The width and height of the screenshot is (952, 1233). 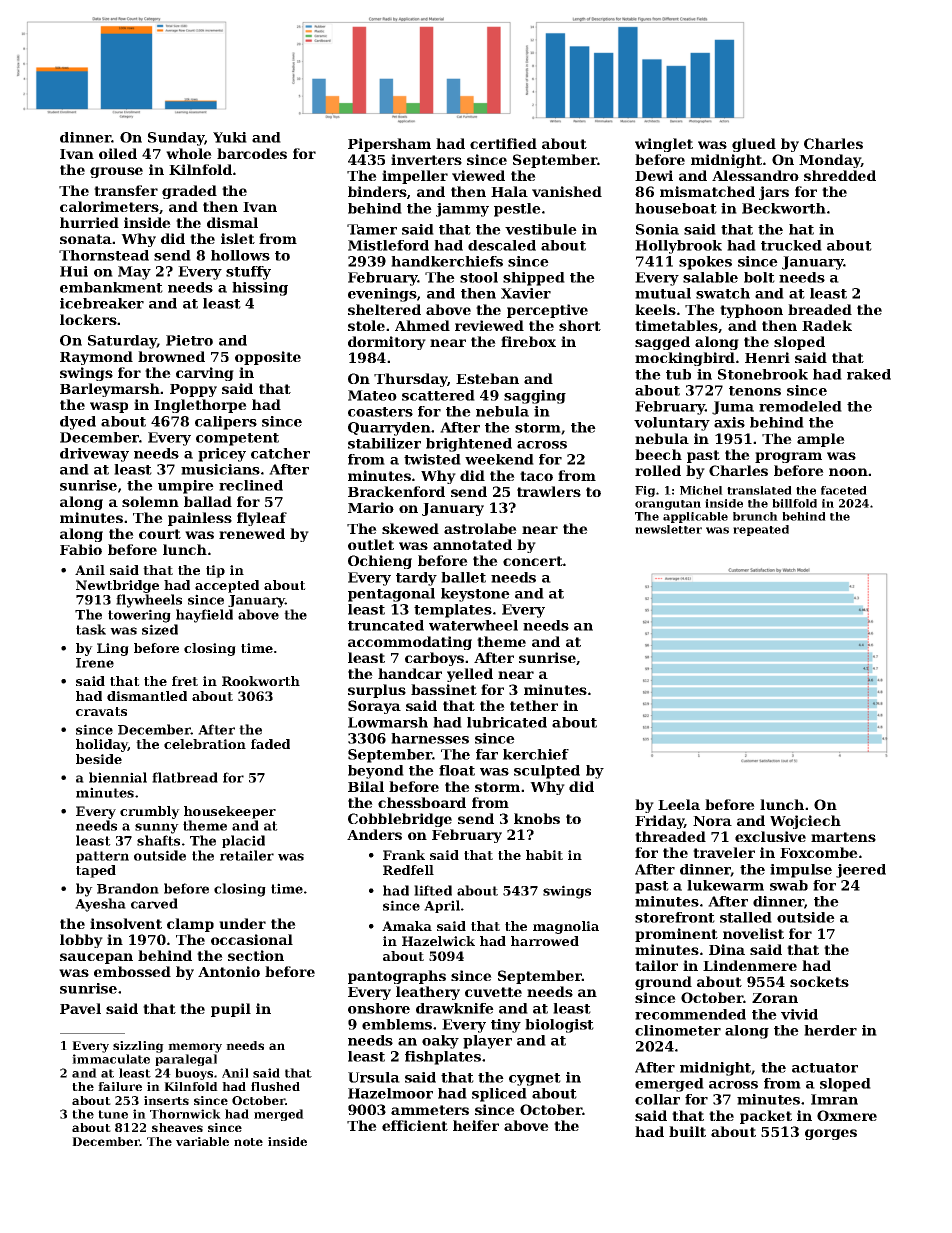 What do you see at coordinates (663, 293) in the screenshot?
I see `mutual` at bounding box center [663, 293].
